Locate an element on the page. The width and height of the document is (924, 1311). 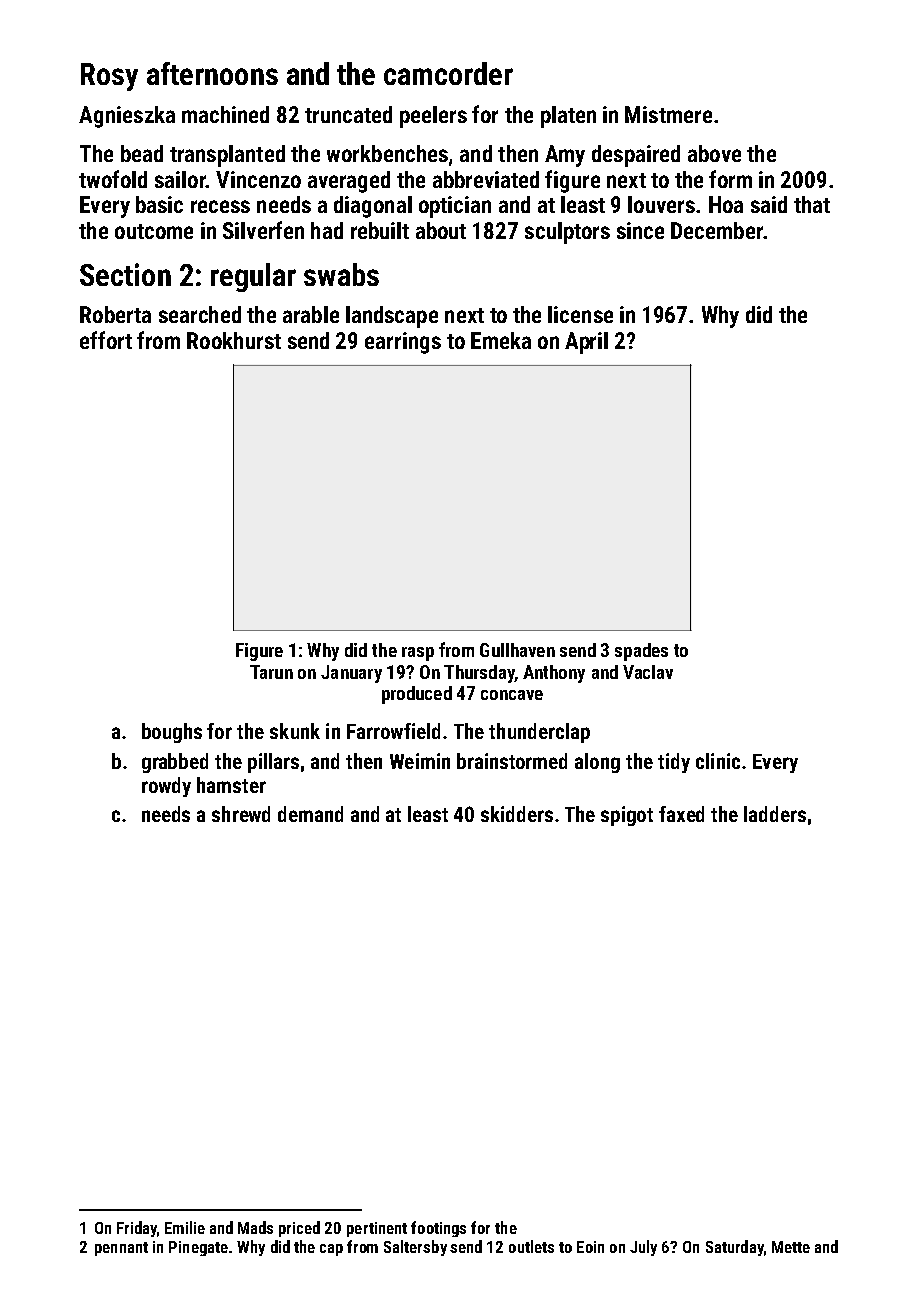
Mistmere is located at coordinates (668, 114).
